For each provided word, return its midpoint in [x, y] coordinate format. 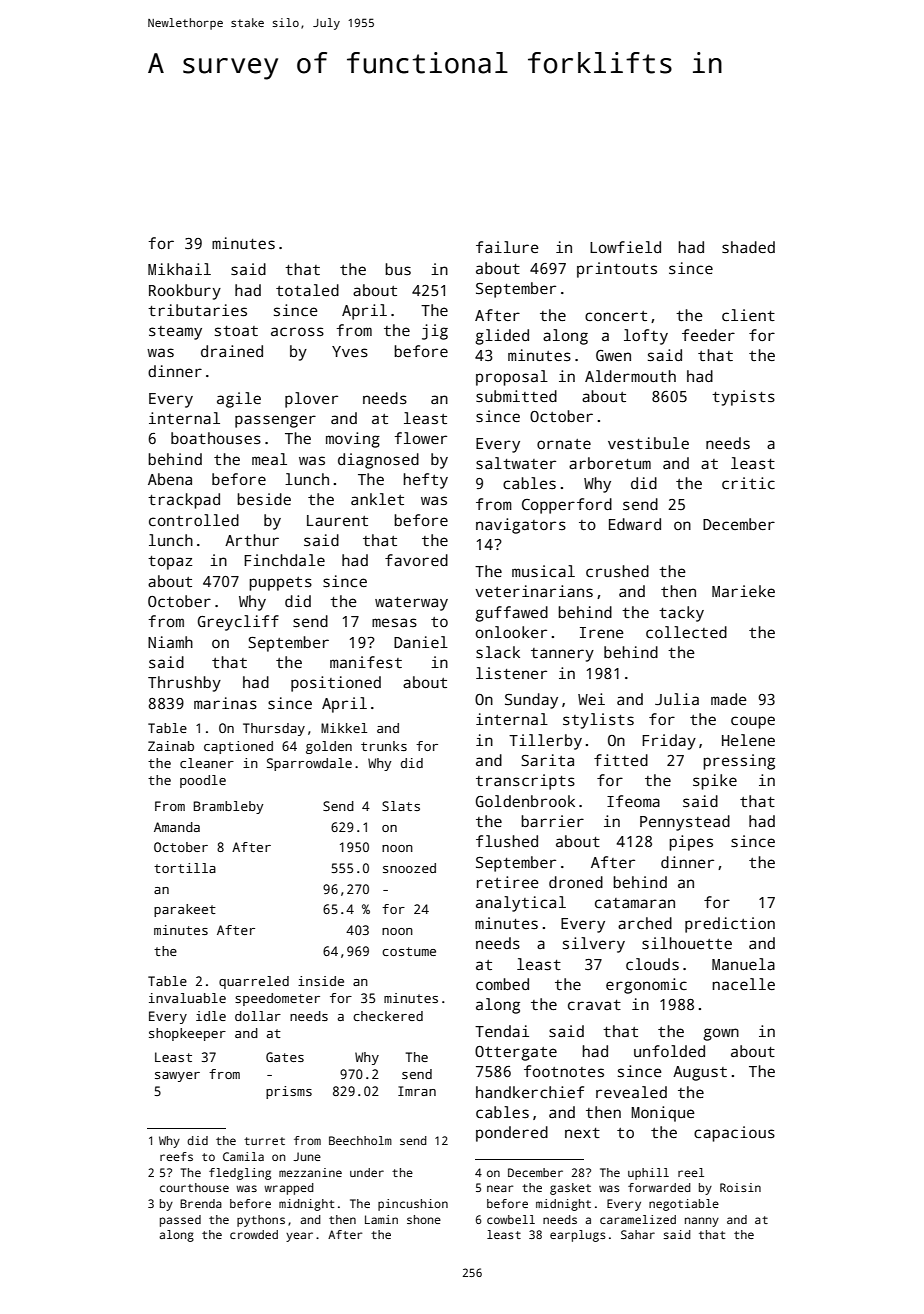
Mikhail [179, 269]
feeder [708, 335]
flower [421, 438]
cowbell [511, 1219]
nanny [702, 1222]
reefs [176, 1156]
